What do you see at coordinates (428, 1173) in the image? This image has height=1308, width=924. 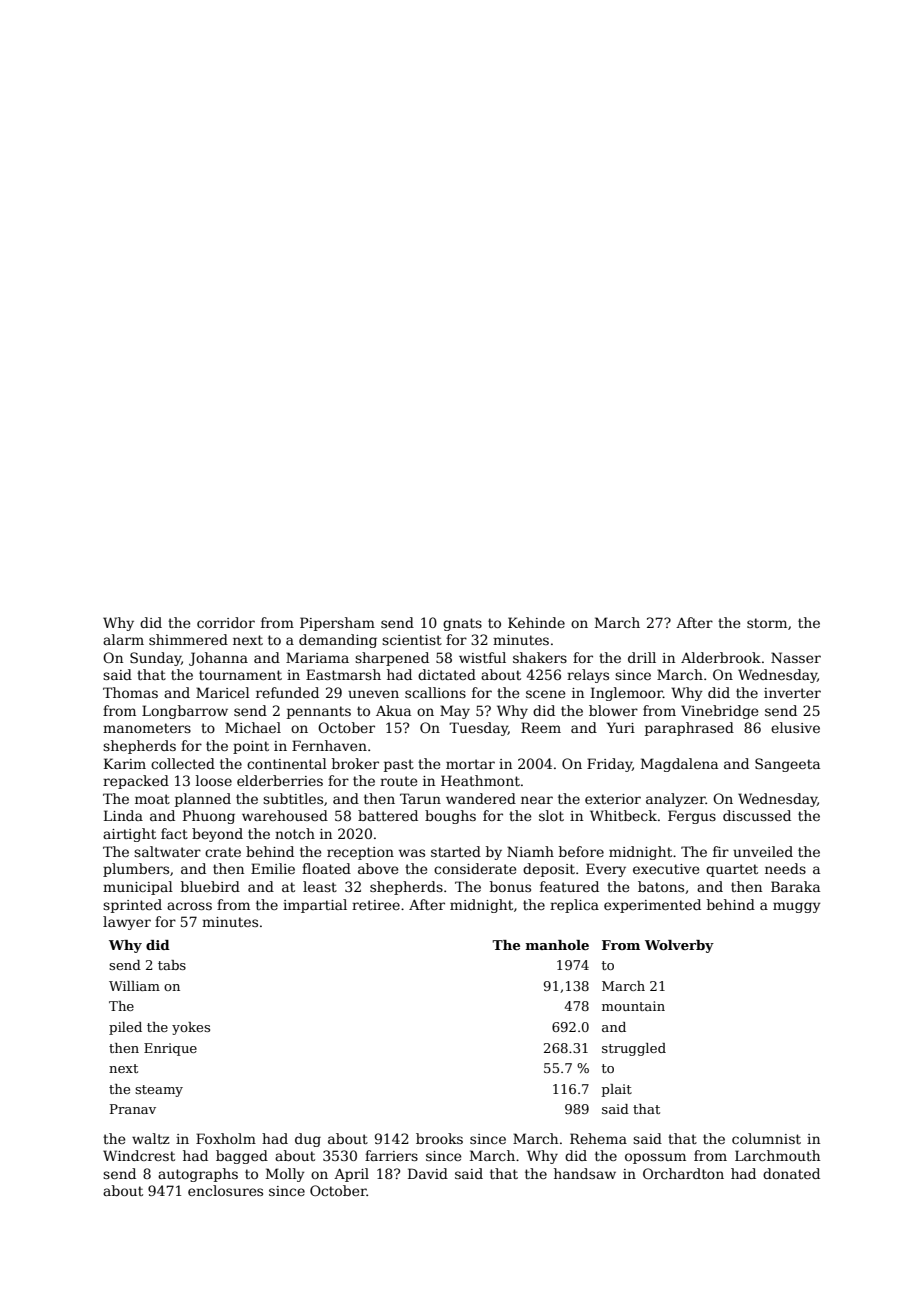 I see `David` at bounding box center [428, 1173].
